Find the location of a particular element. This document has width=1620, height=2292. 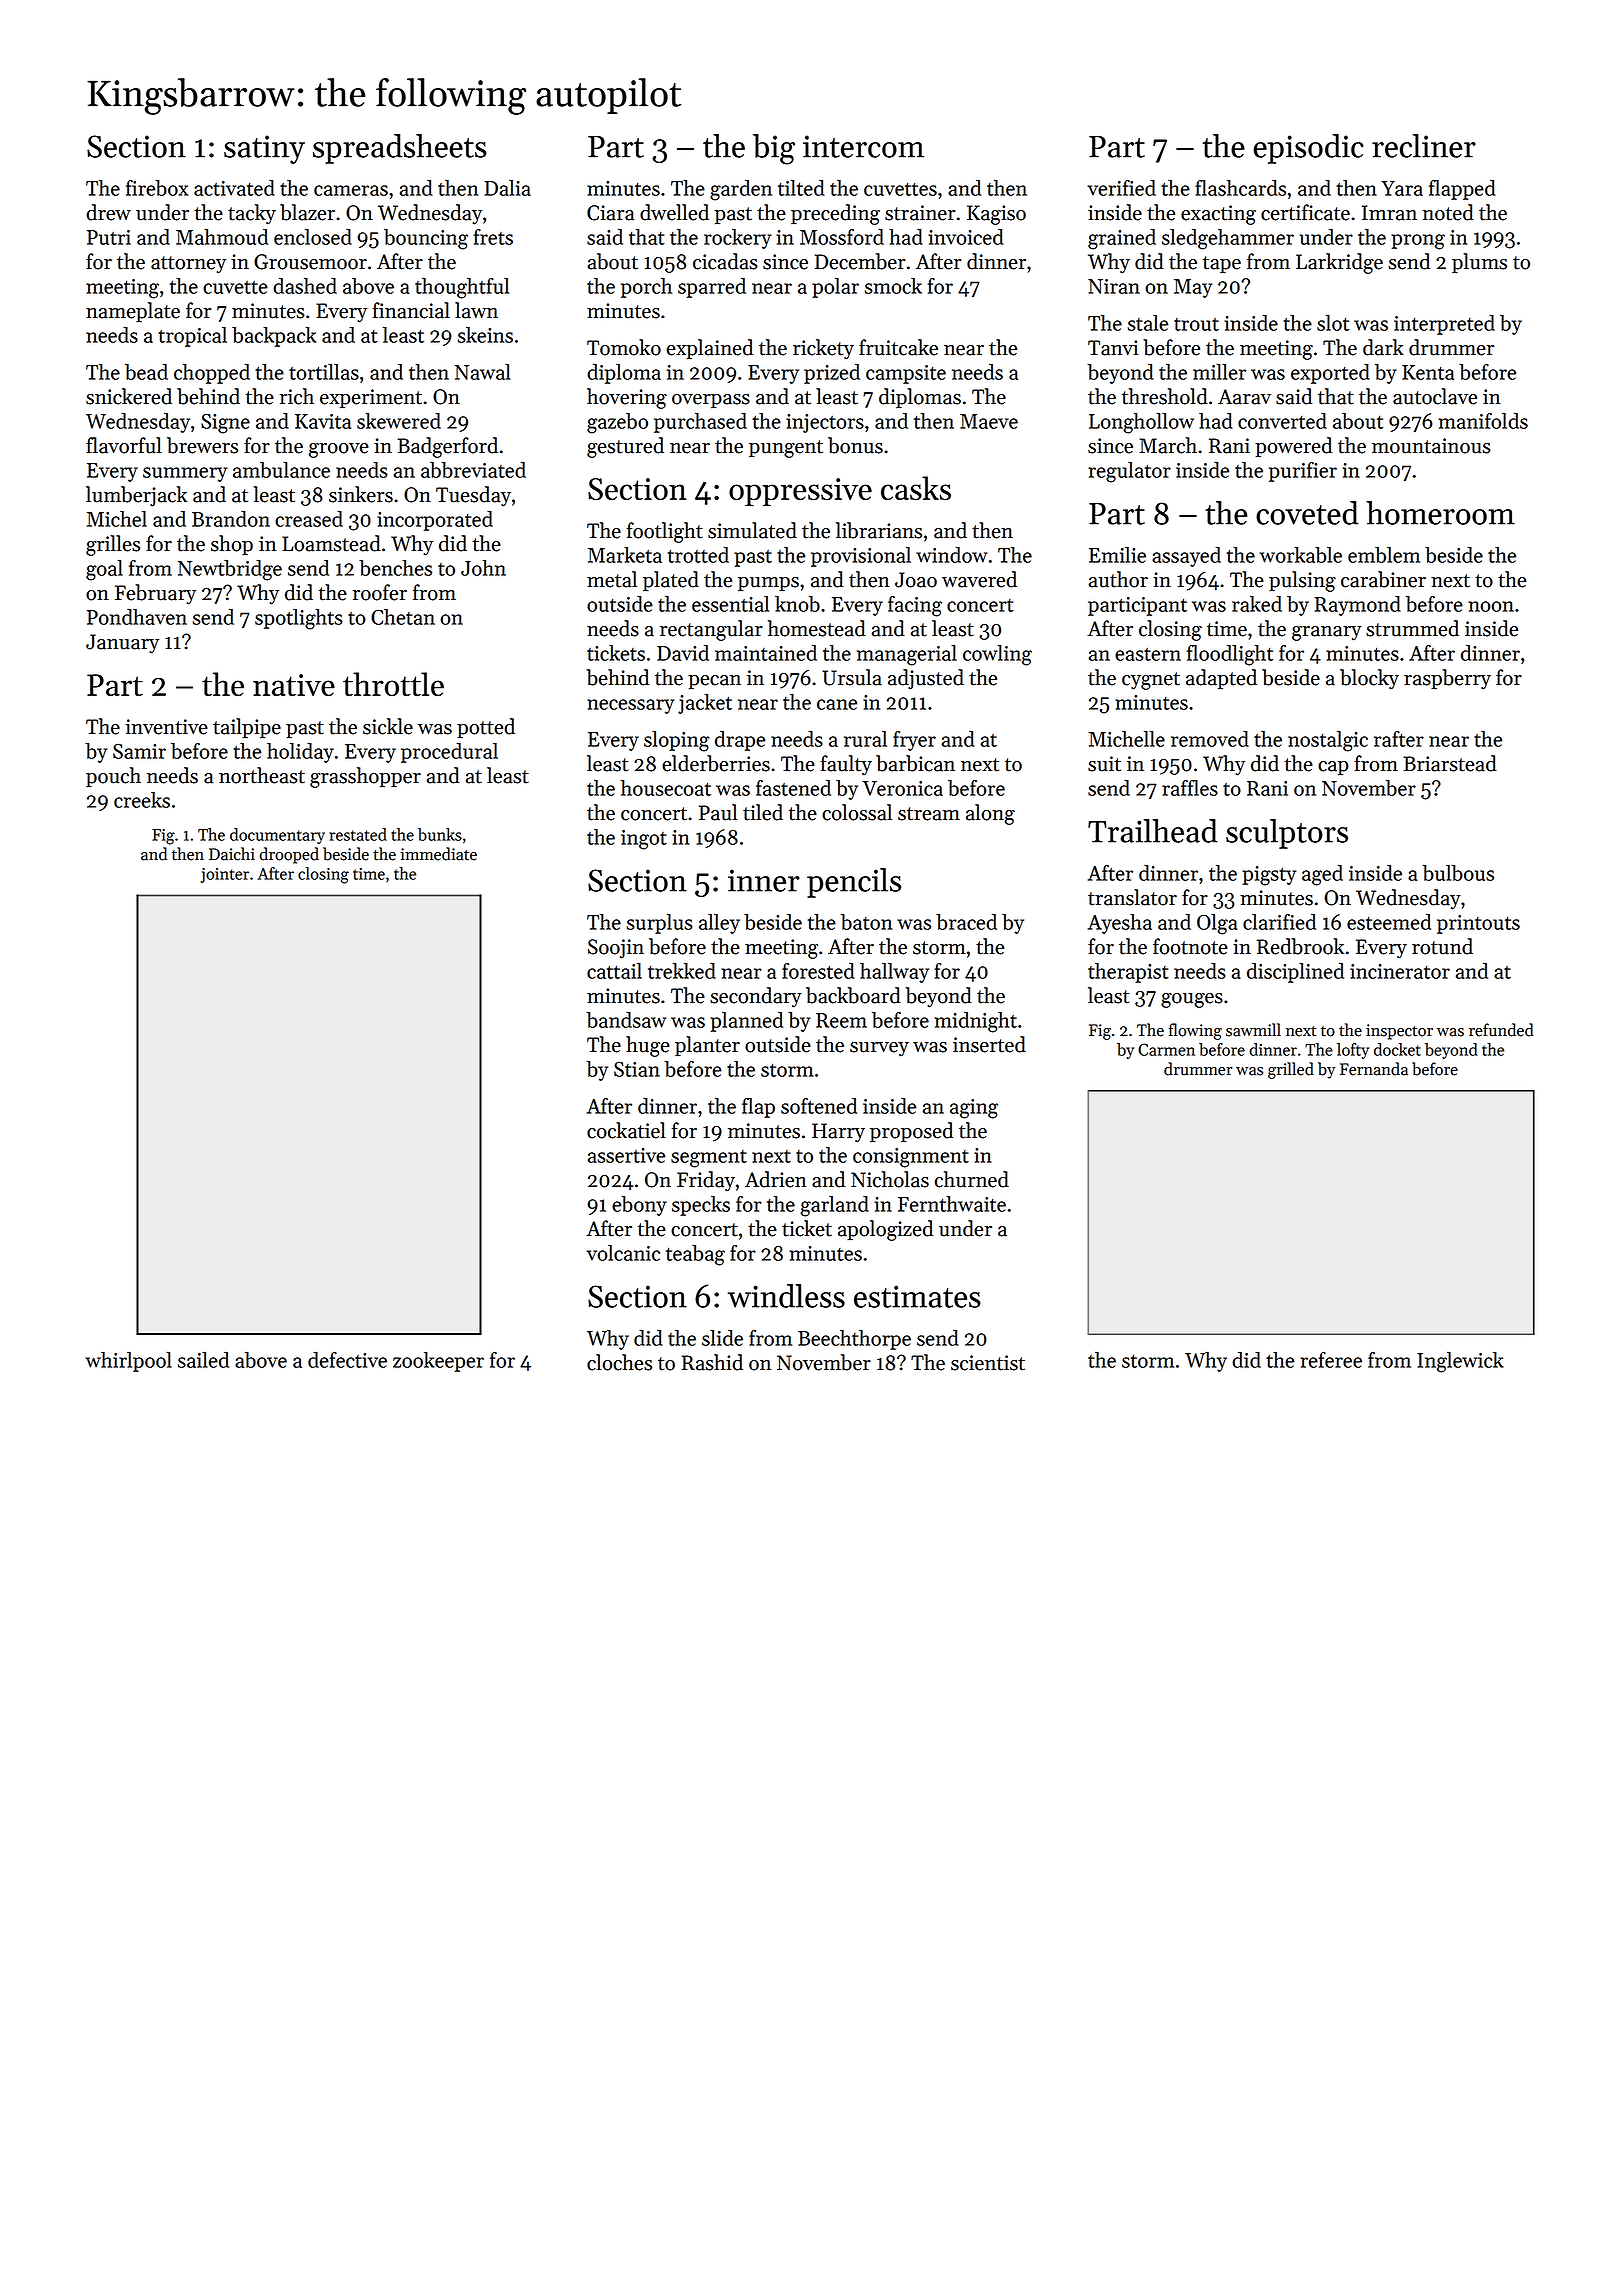

referee is located at coordinates (1331, 1360).
